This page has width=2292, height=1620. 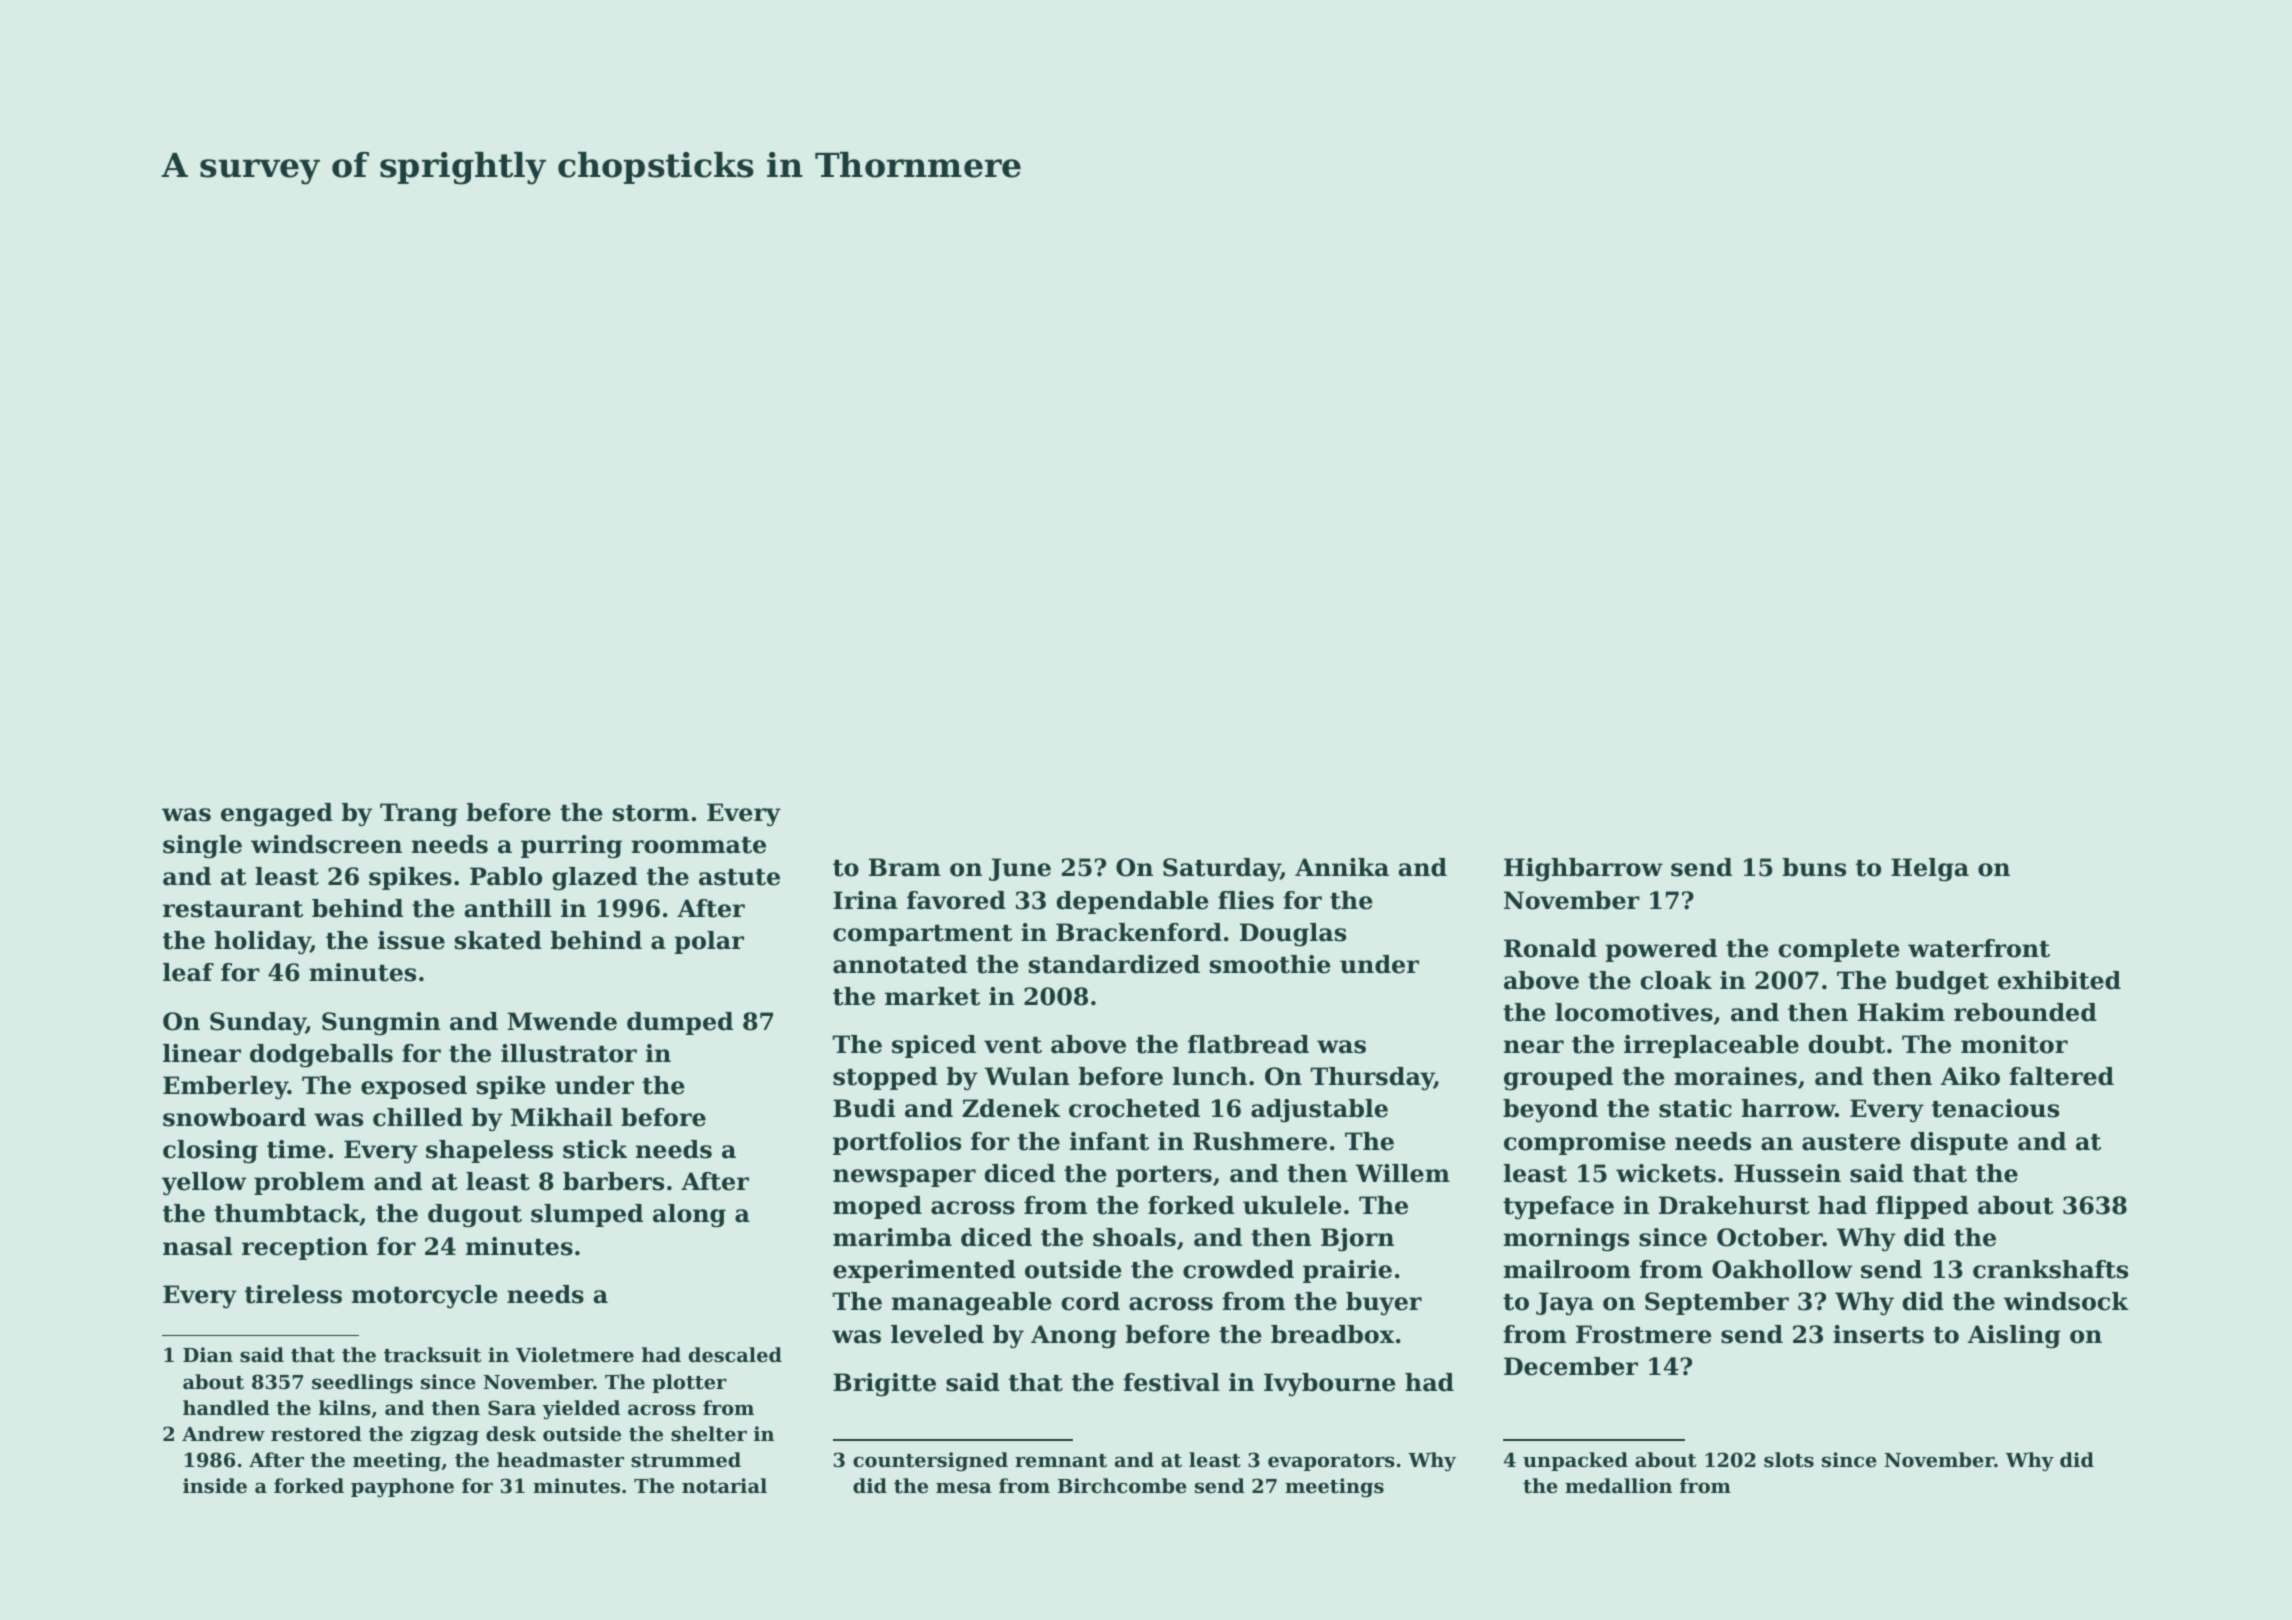 What do you see at coordinates (1347, 1271) in the page?
I see `prairie` at bounding box center [1347, 1271].
